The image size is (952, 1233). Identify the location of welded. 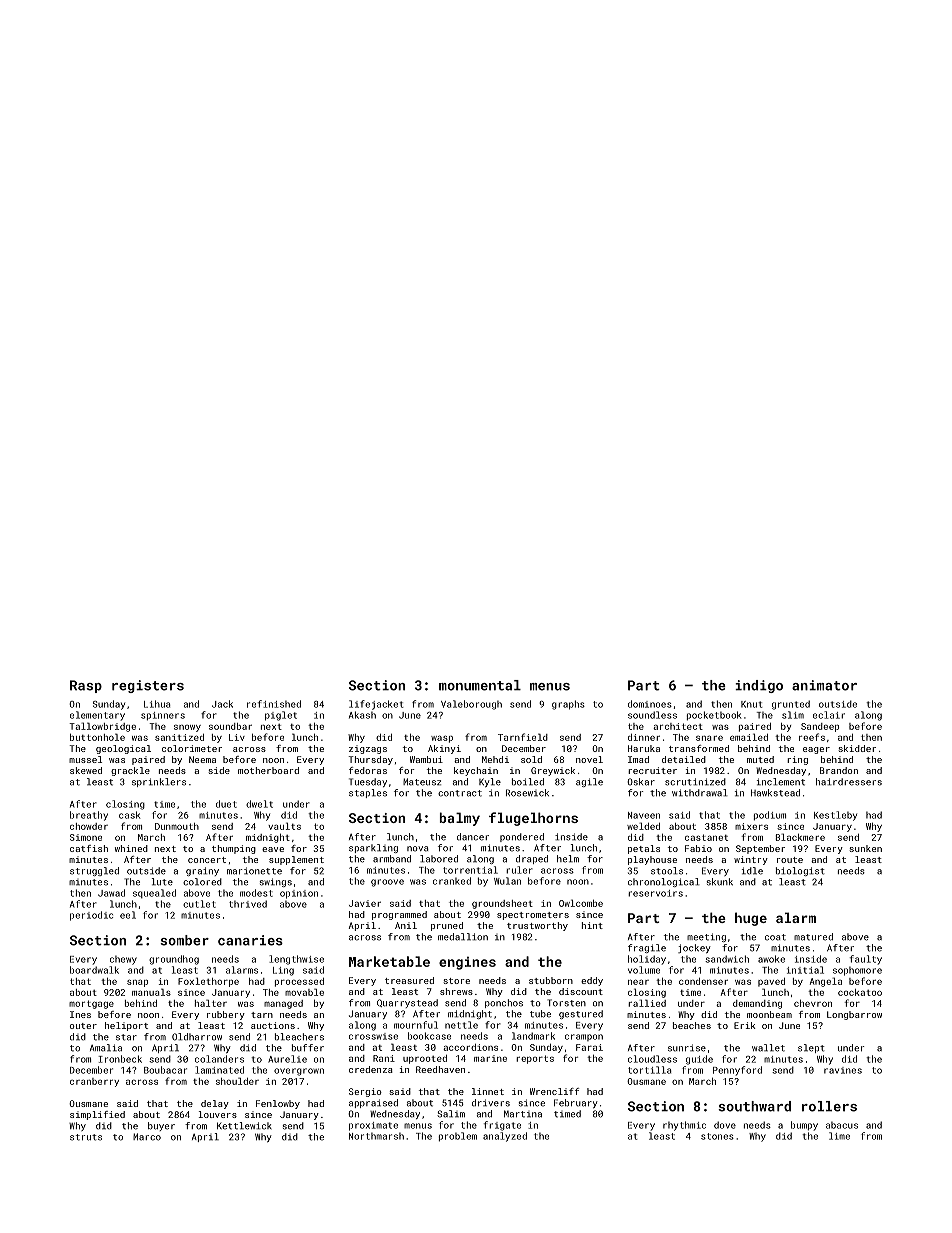
(643, 826).
